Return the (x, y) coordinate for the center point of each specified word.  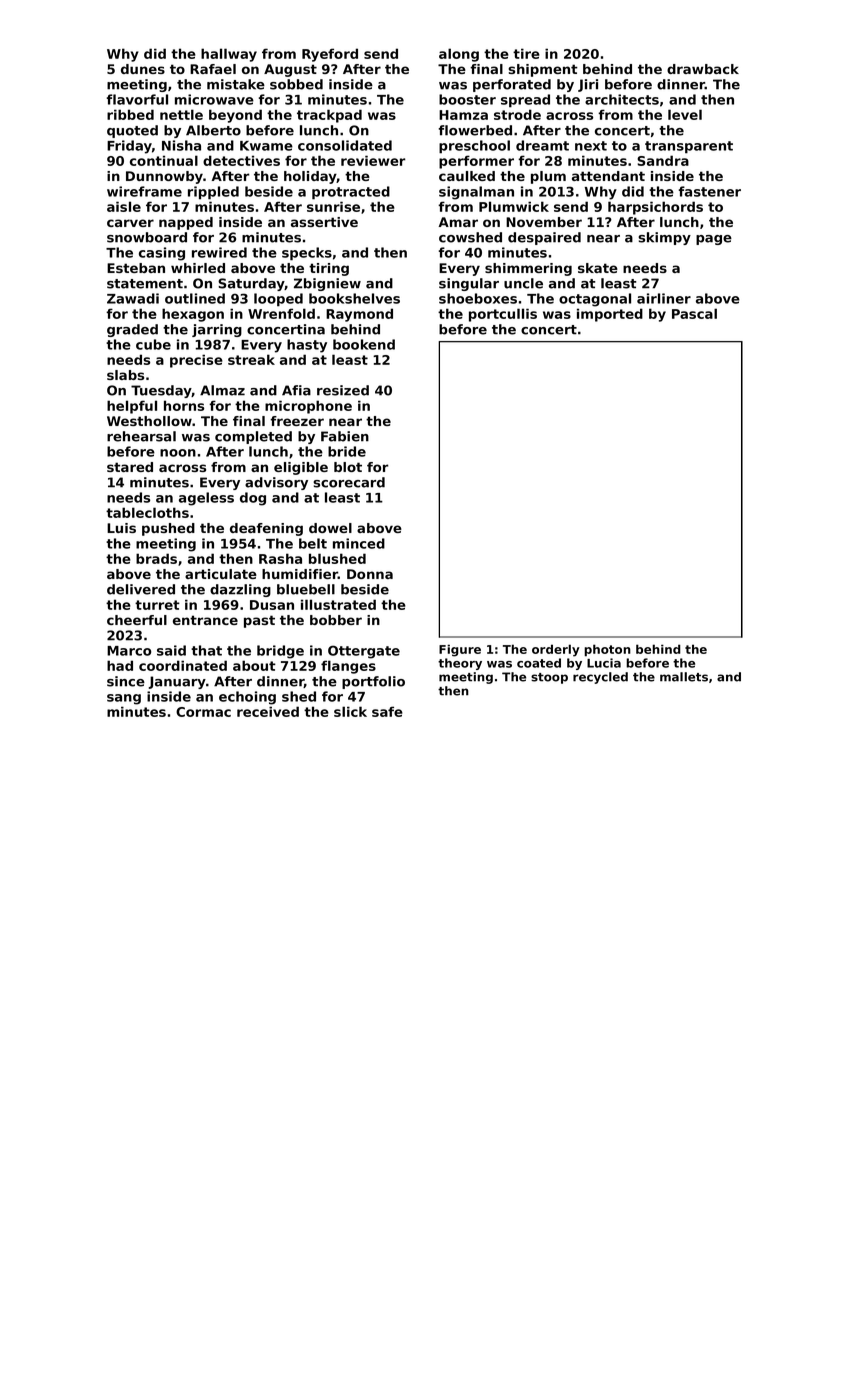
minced (359, 543)
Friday (129, 147)
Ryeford (330, 55)
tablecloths (147, 512)
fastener (710, 191)
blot (348, 467)
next (591, 146)
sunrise (333, 206)
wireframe (144, 191)
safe (387, 711)
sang (124, 699)
